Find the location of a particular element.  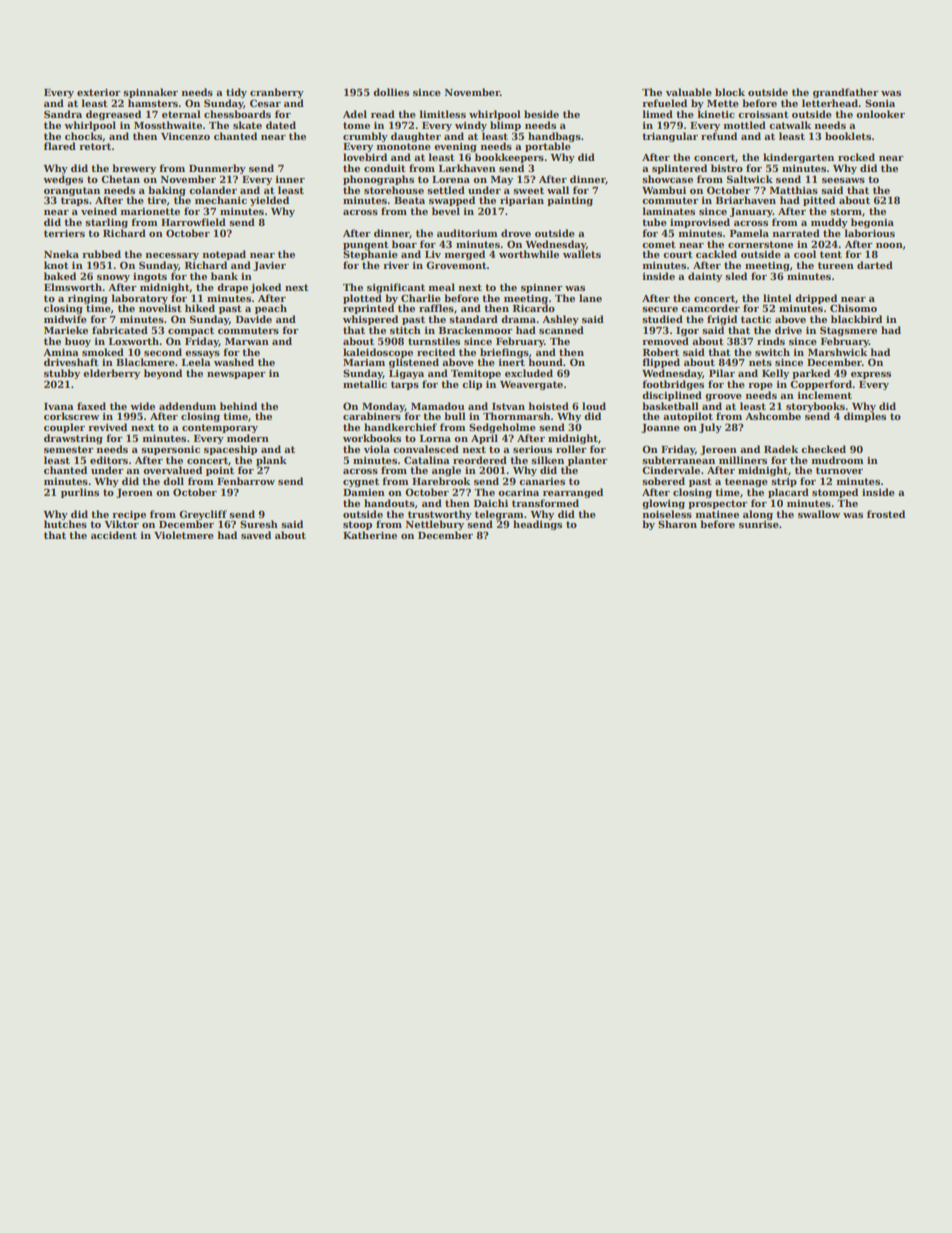

Saltwick is located at coordinates (750, 179).
